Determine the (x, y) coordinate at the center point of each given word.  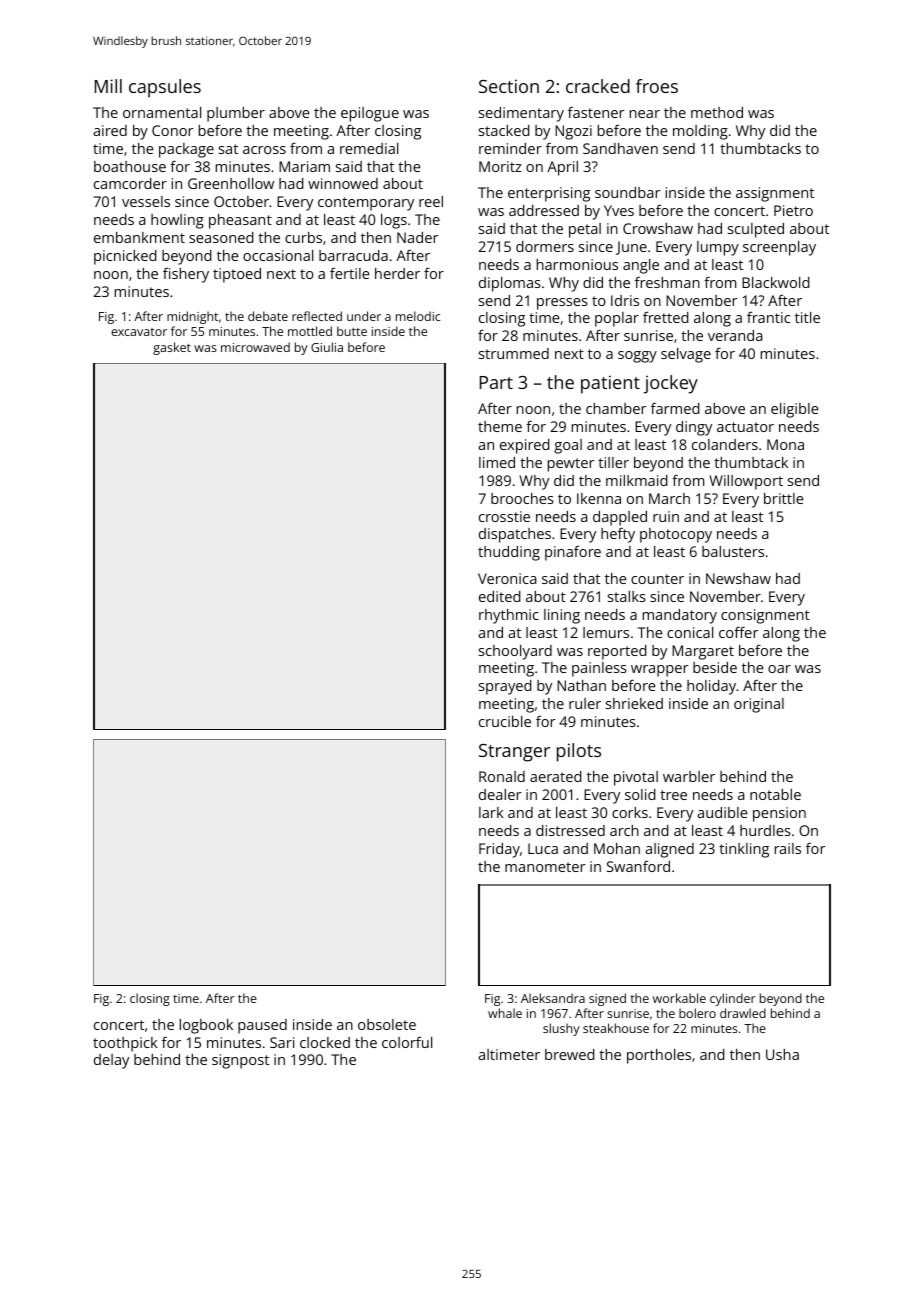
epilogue (370, 114)
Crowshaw (658, 228)
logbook (206, 1026)
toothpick (125, 1044)
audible (723, 812)
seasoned (221, 237)
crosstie (504, 516)
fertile (350, 273)
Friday (499, 850)
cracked (598, 86)
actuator (745, 427)
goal (568, 446)
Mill (108, 86)
